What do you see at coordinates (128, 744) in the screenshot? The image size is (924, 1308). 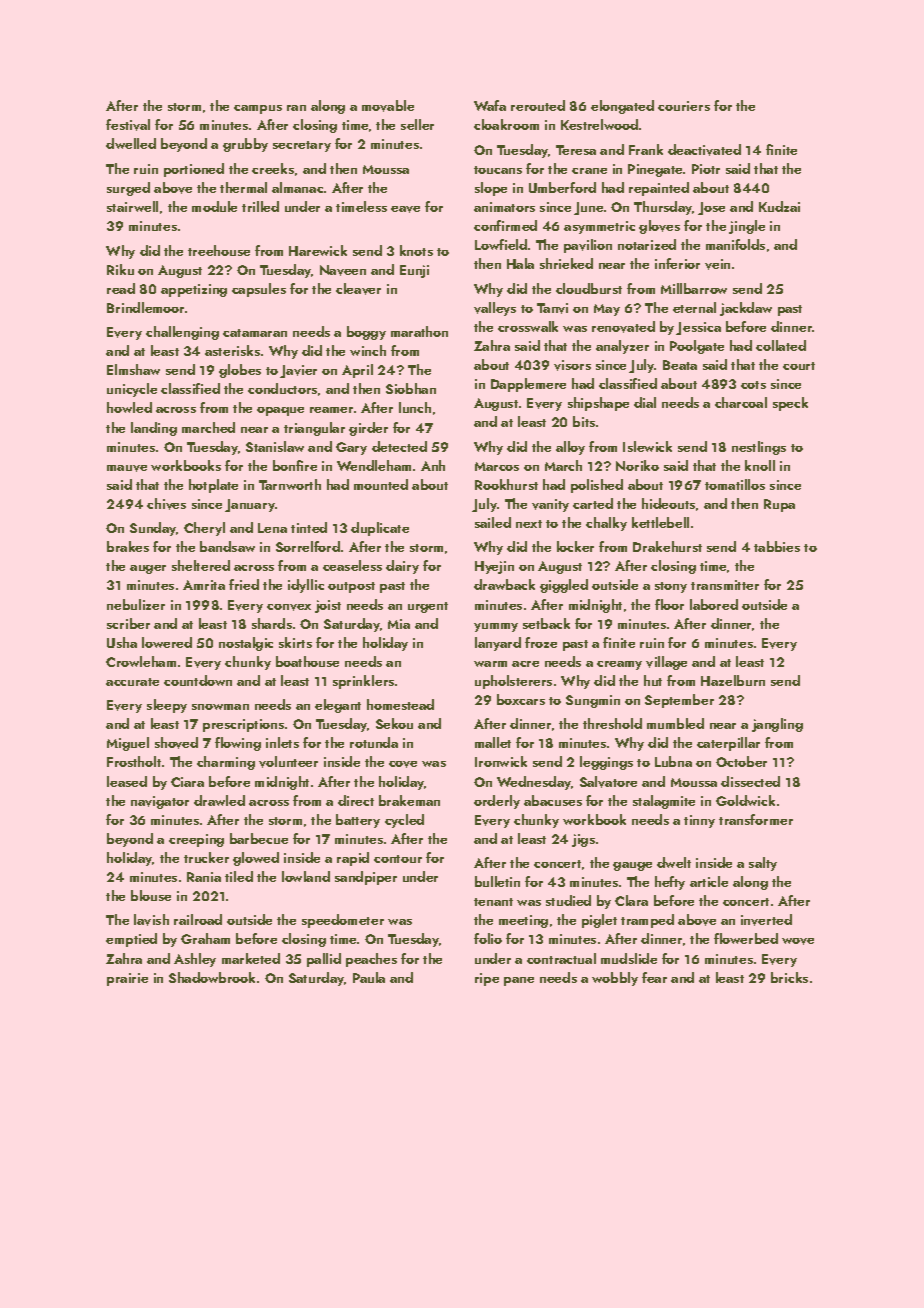 I see `Miguel` at bounding box center [128, 744].
